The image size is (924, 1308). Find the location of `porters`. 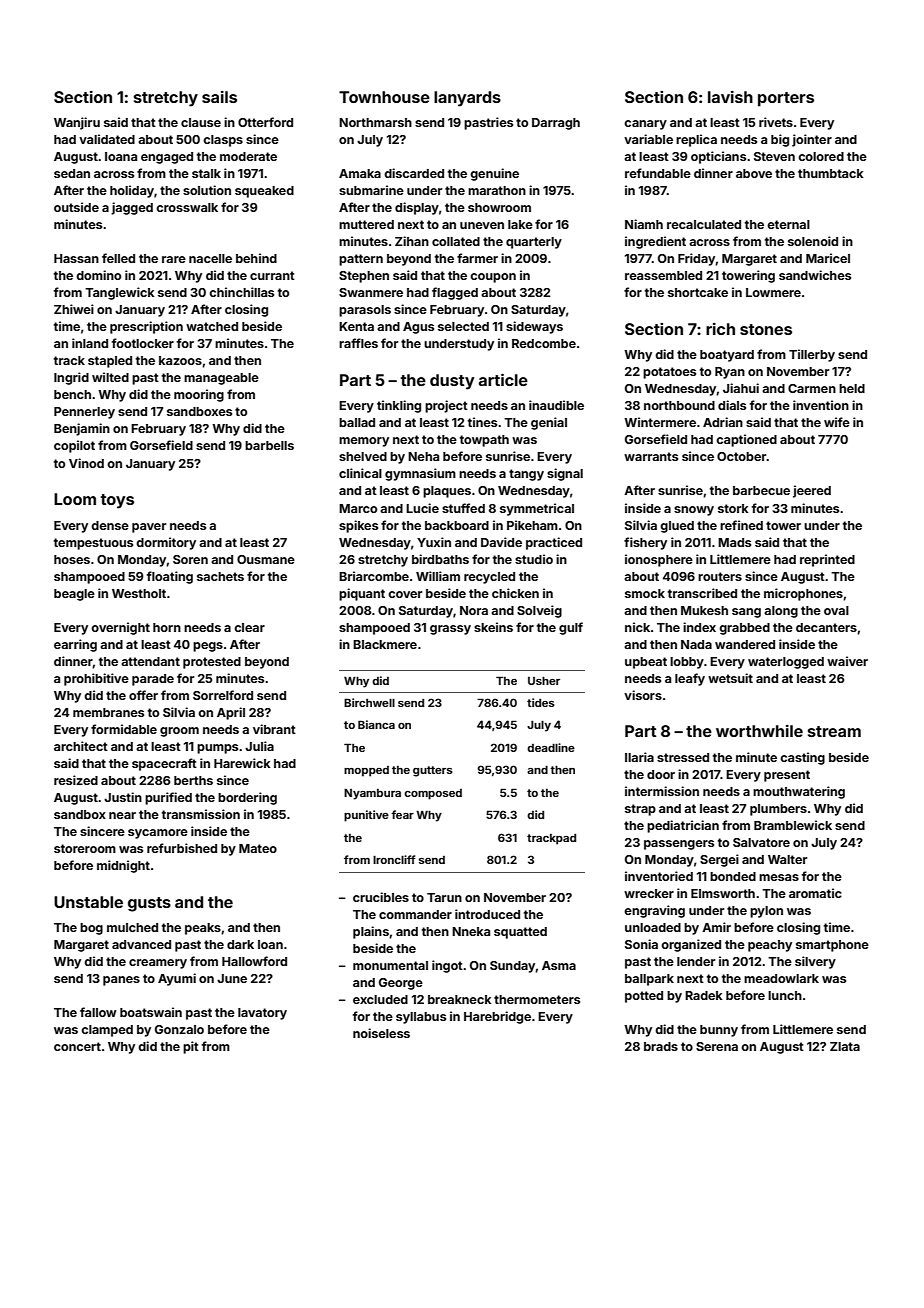

porters is located at coordinates (786, 99).
